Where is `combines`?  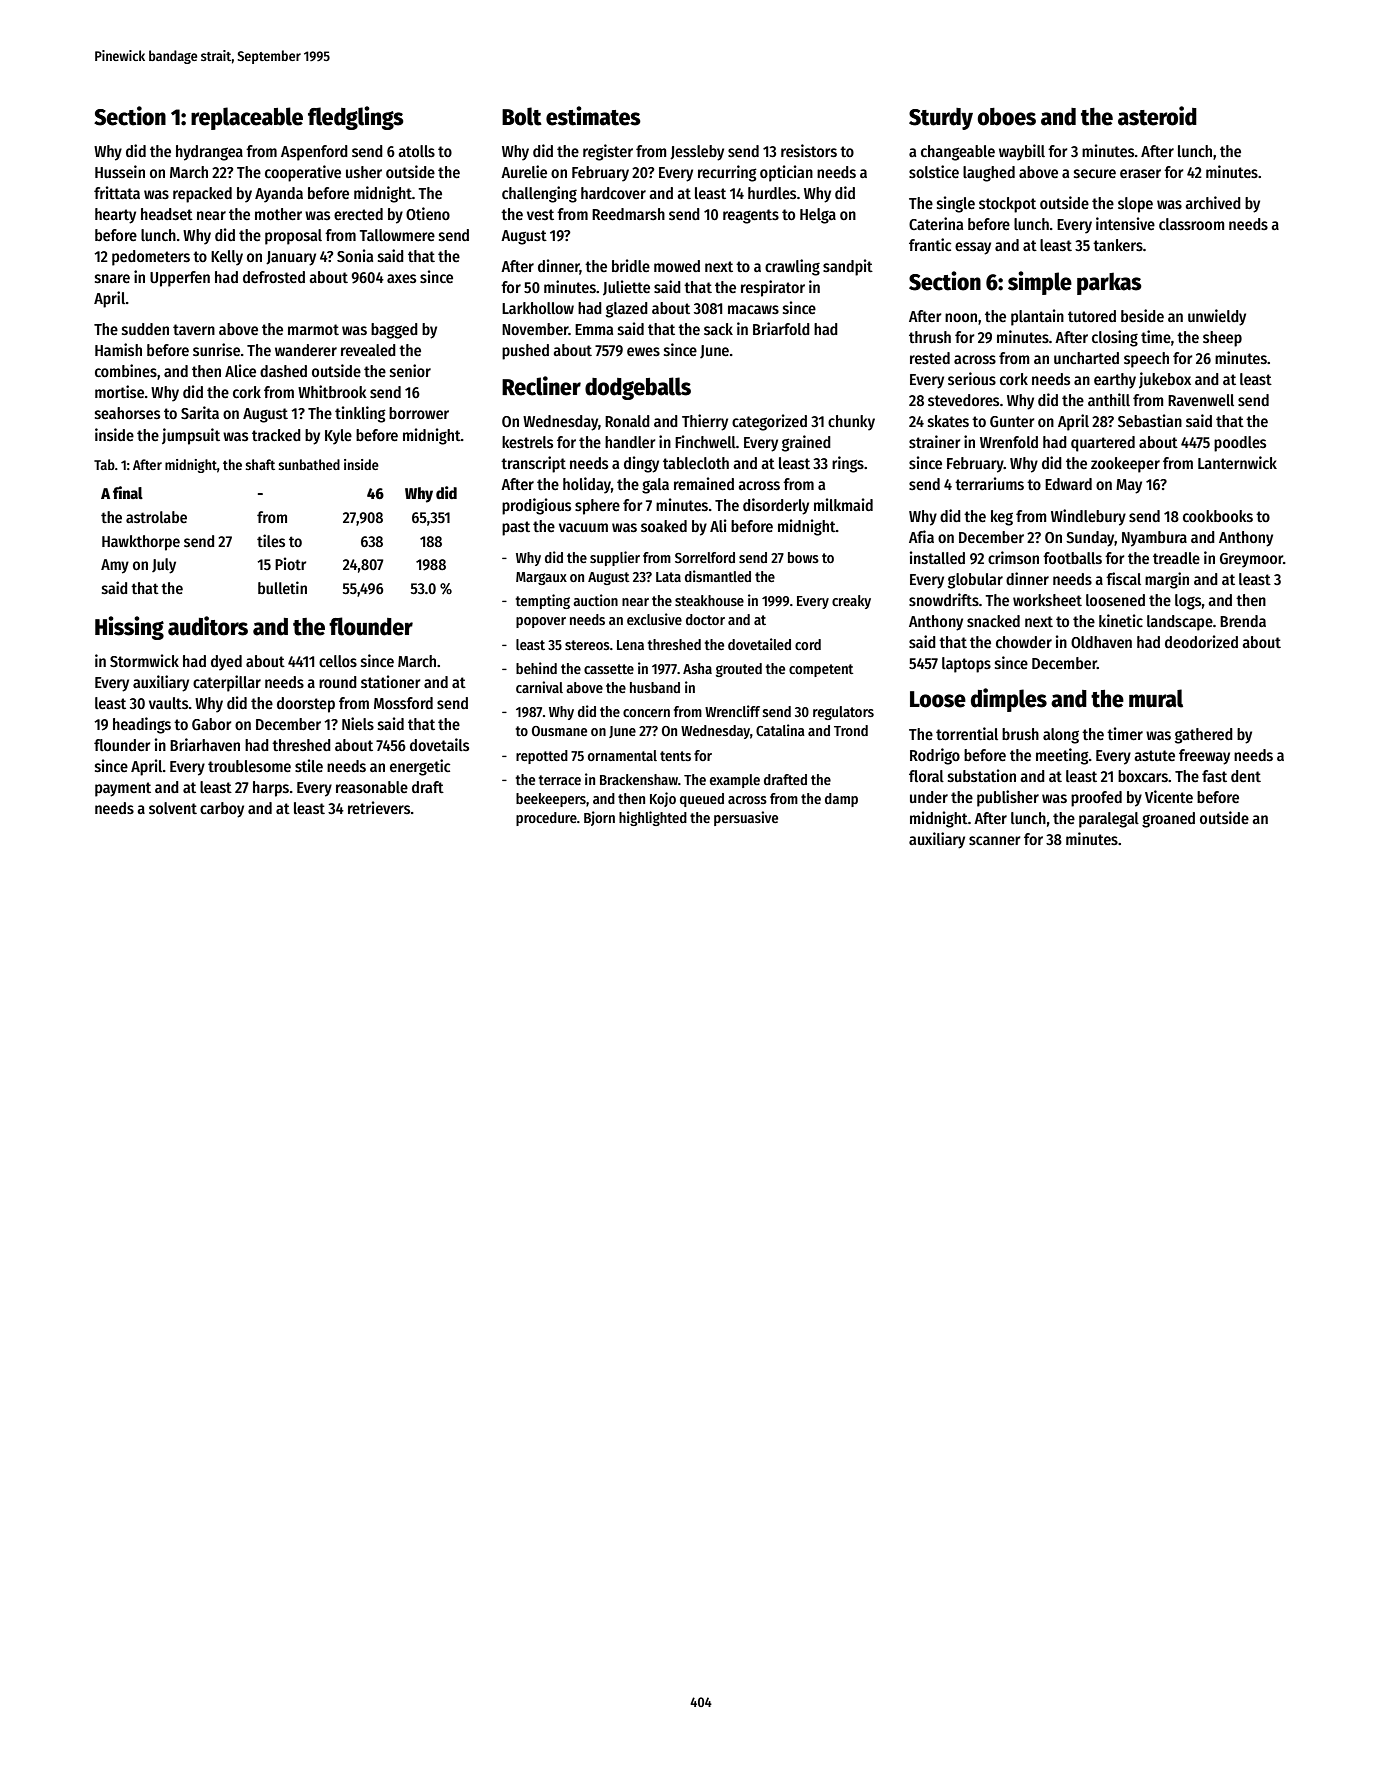 combines is located at coordinates (126, 370).
